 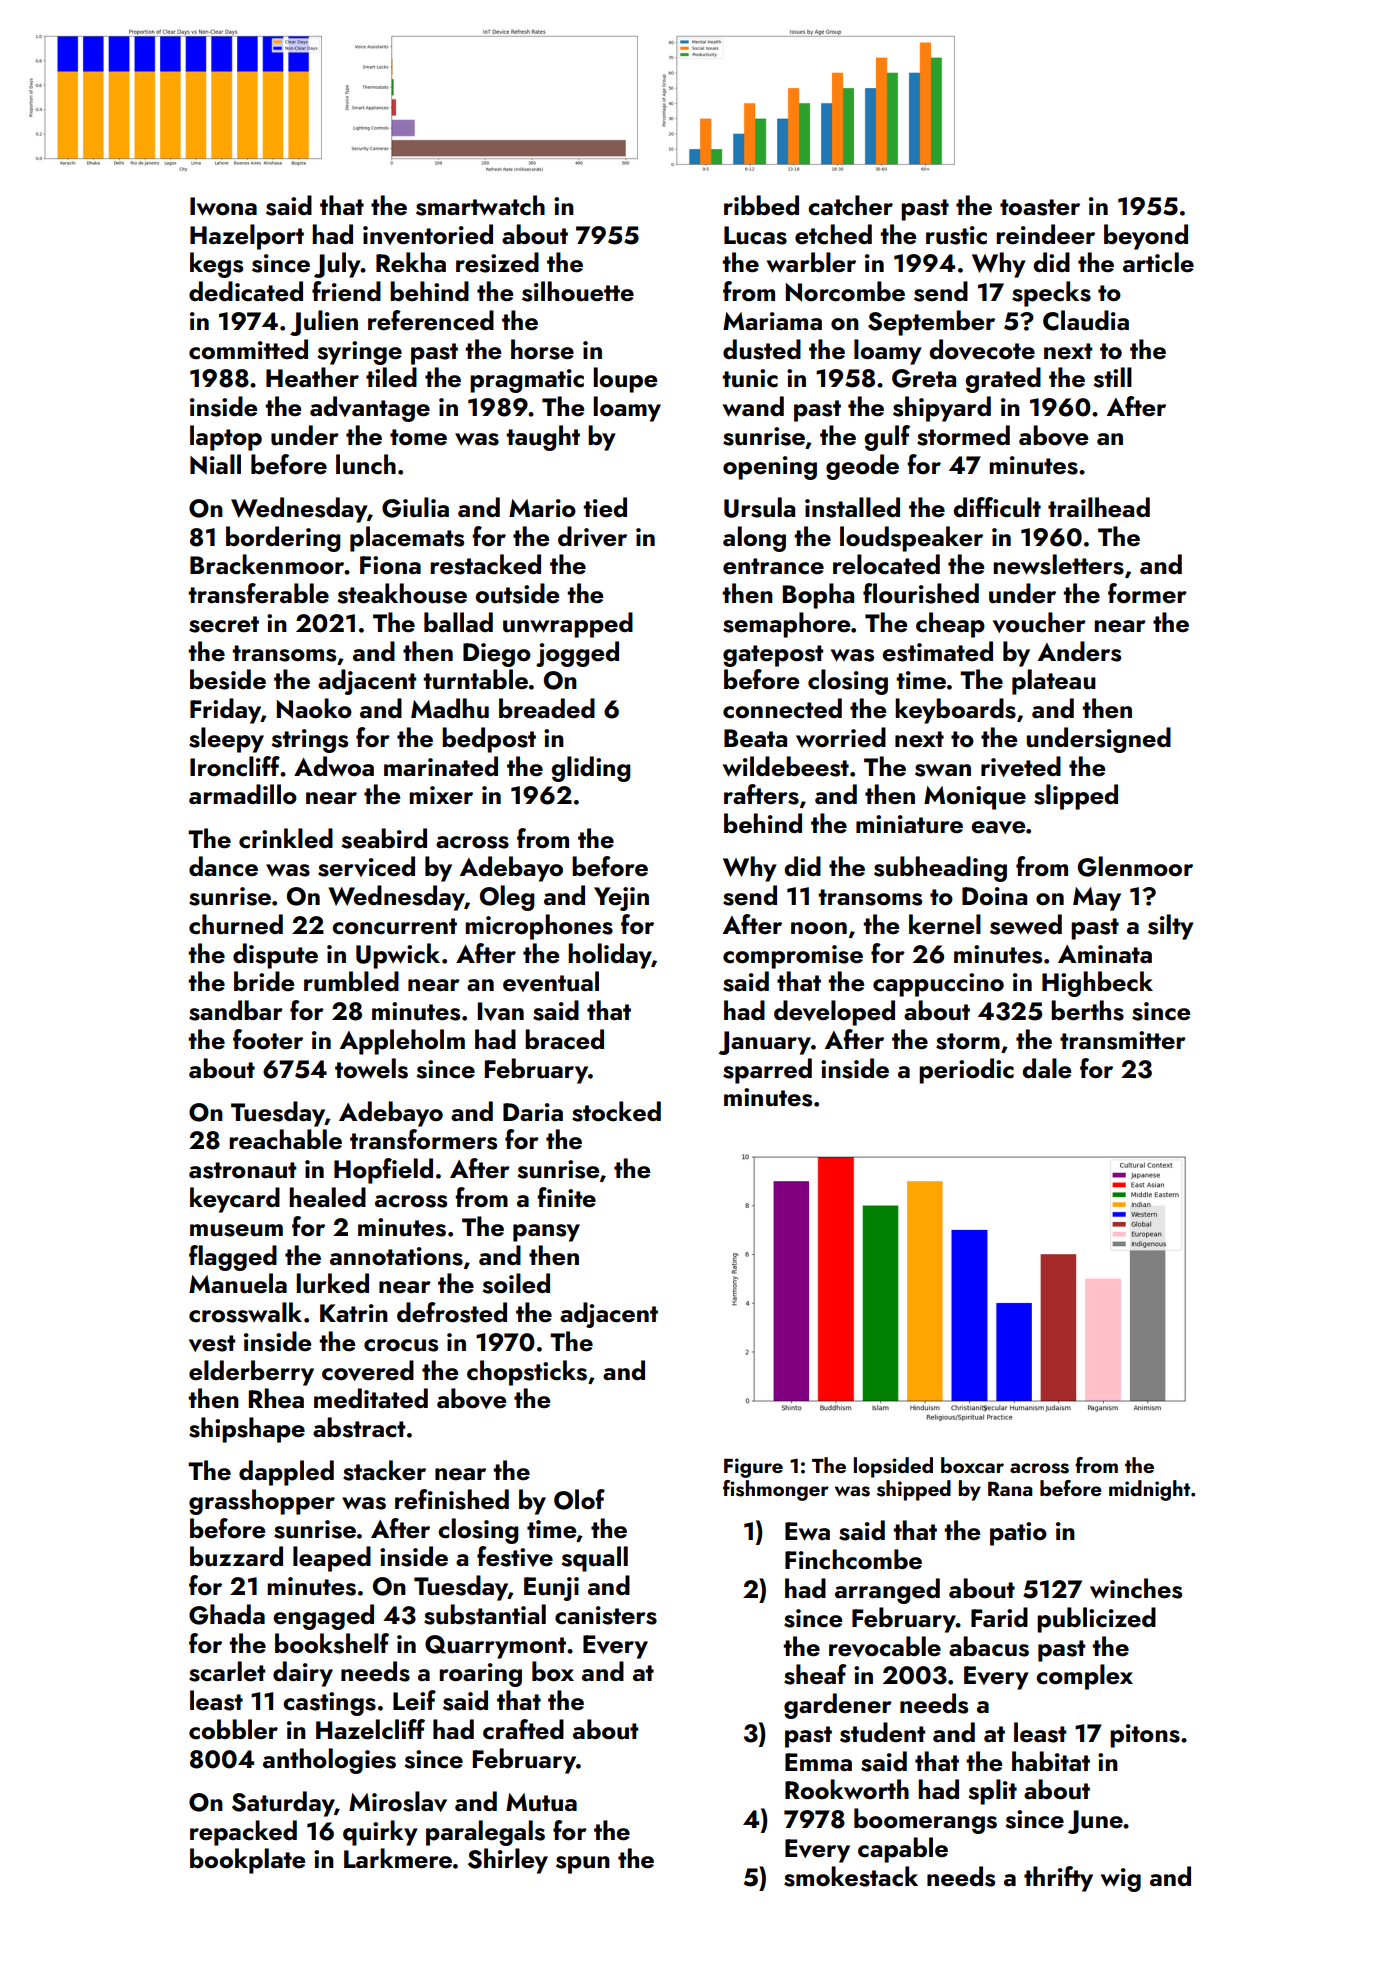 I want to click on Hopfield, so click(x=383, y=1171).
